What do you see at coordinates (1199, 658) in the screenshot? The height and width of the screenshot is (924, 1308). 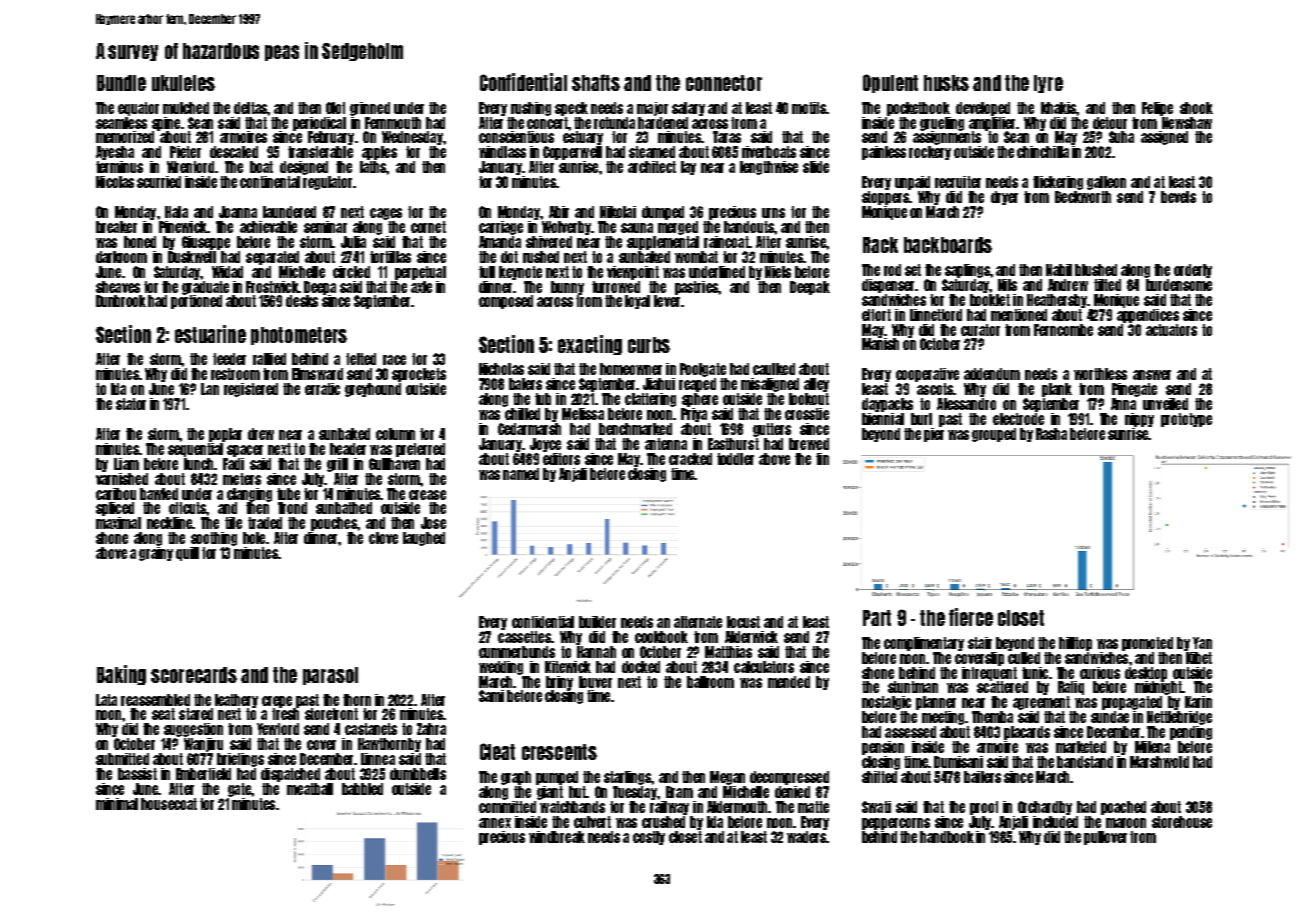 I see `Kibet` at bounding box center [1199, 658].
